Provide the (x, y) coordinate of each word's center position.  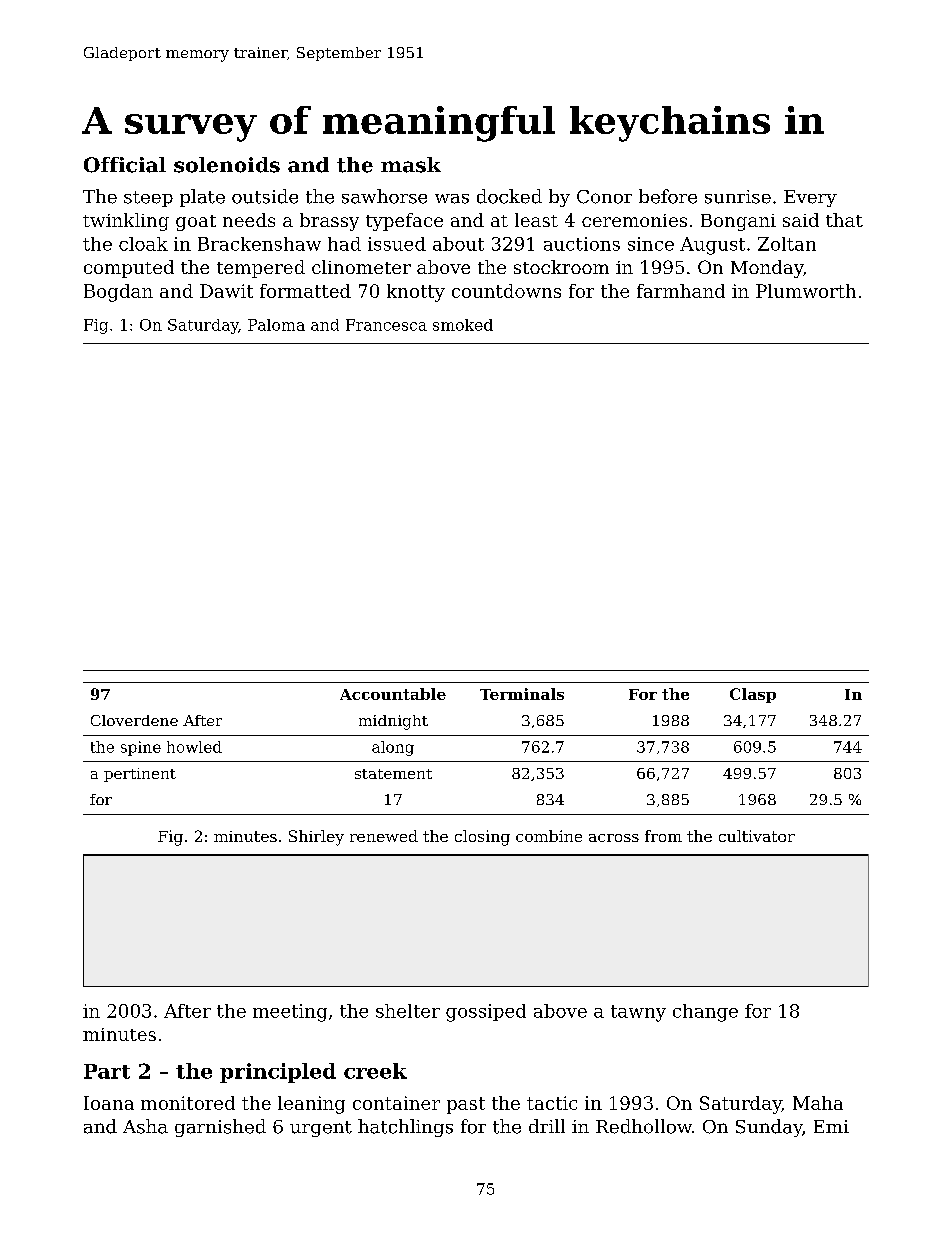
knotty (416, 293)
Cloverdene (134, 720)
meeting (290, 1013)
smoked (463, 325)
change (705, 1013)
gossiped (486, 1013)
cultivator (757, 836)
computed (129, 269)
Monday (767, 269)
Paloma (276, 325)
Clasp (753, 695)
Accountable (393, 694)
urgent (321, 1129)
